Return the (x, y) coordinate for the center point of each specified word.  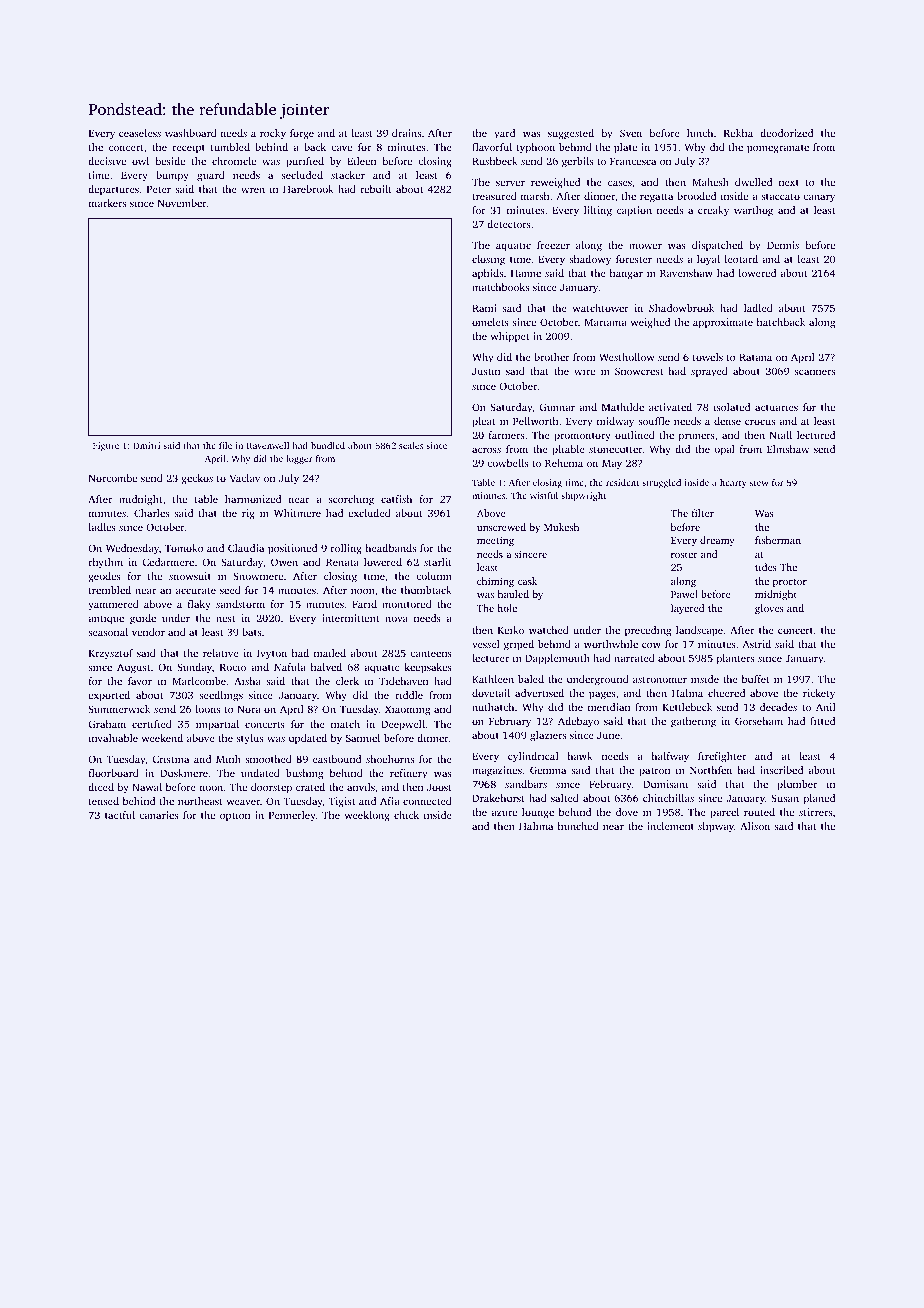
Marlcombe (199, 681)
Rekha (738, 133)
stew (759, 483)
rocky (273, 134)
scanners (815, 372)
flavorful (492, 147)
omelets (490, 322)
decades (778, 707)
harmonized (253, 499)
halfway (670, 757)
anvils (361, 787)
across (486, 450)
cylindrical (533, 757)
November (182, 203)
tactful (120, 815)
